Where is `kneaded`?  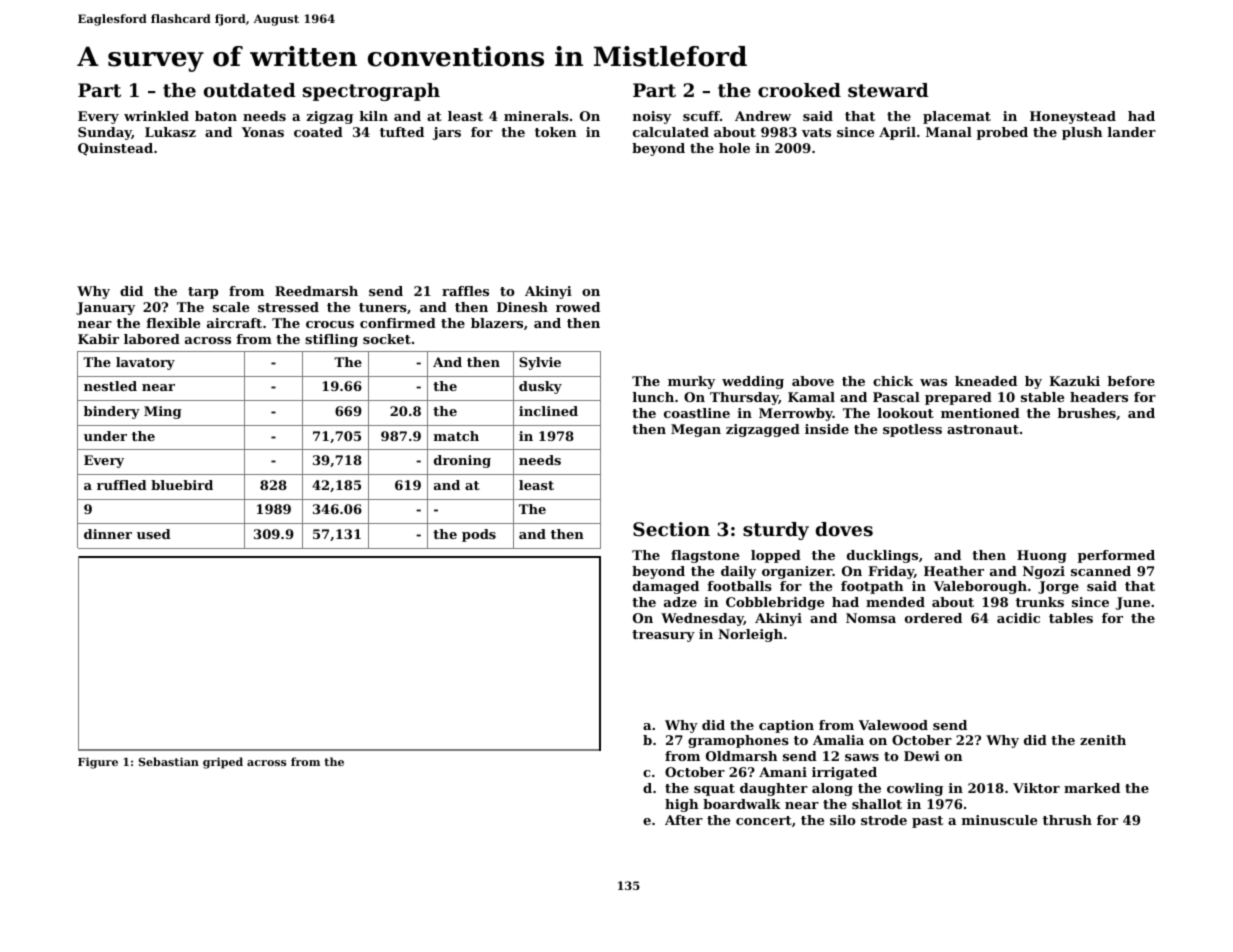
kneaded is located at coordinates (986, 381).
